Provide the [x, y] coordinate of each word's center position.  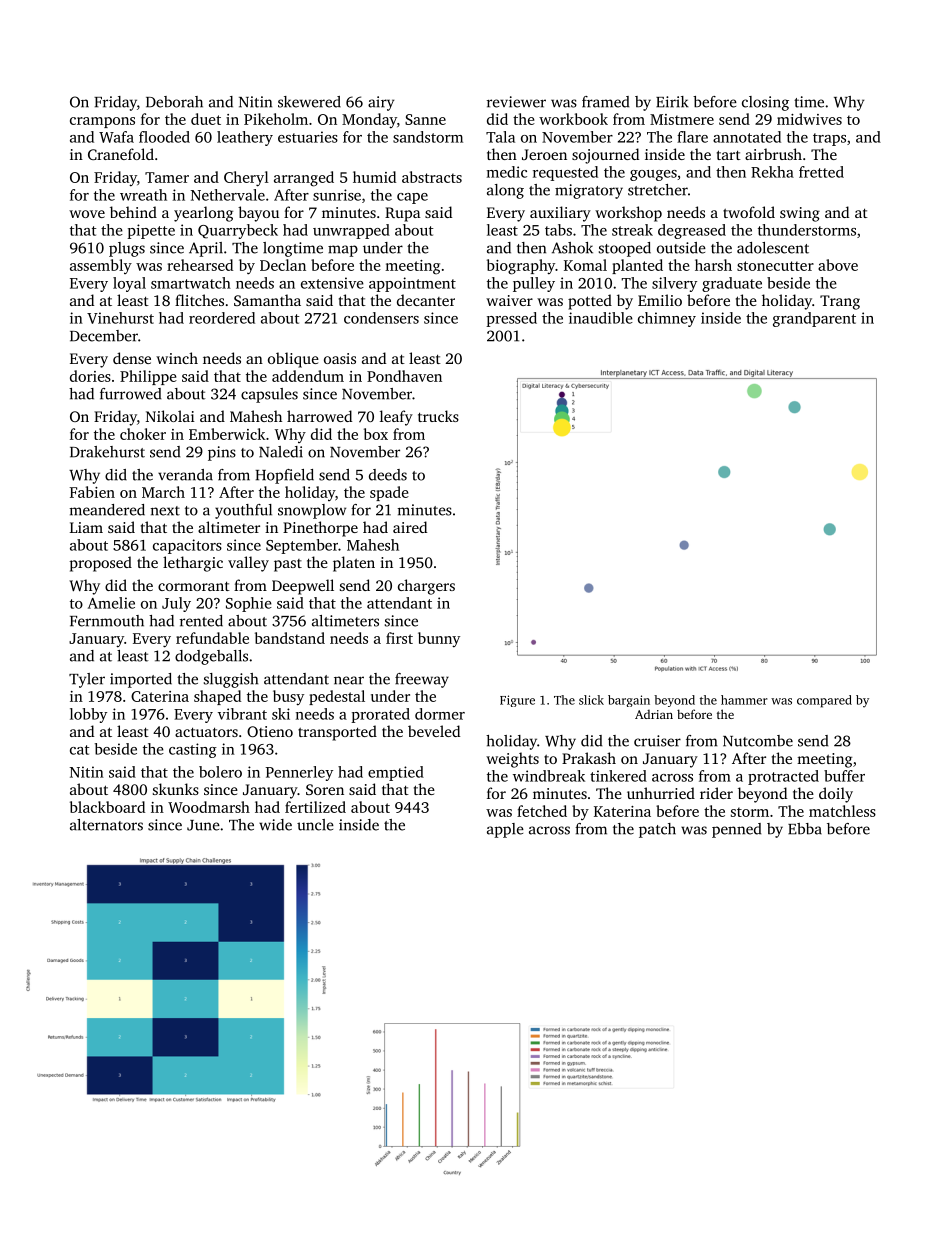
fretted [821, 172]
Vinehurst [120, 318]
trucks [438, 416]
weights [512, 760]
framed [605, 102]
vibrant [242, 714]
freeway [422, 680]
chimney [667, 319]
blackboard [107, 807]
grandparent [814, 319]
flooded [164, 137]
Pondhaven [404, 376]
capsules [269, 395]
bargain [629, 701]
